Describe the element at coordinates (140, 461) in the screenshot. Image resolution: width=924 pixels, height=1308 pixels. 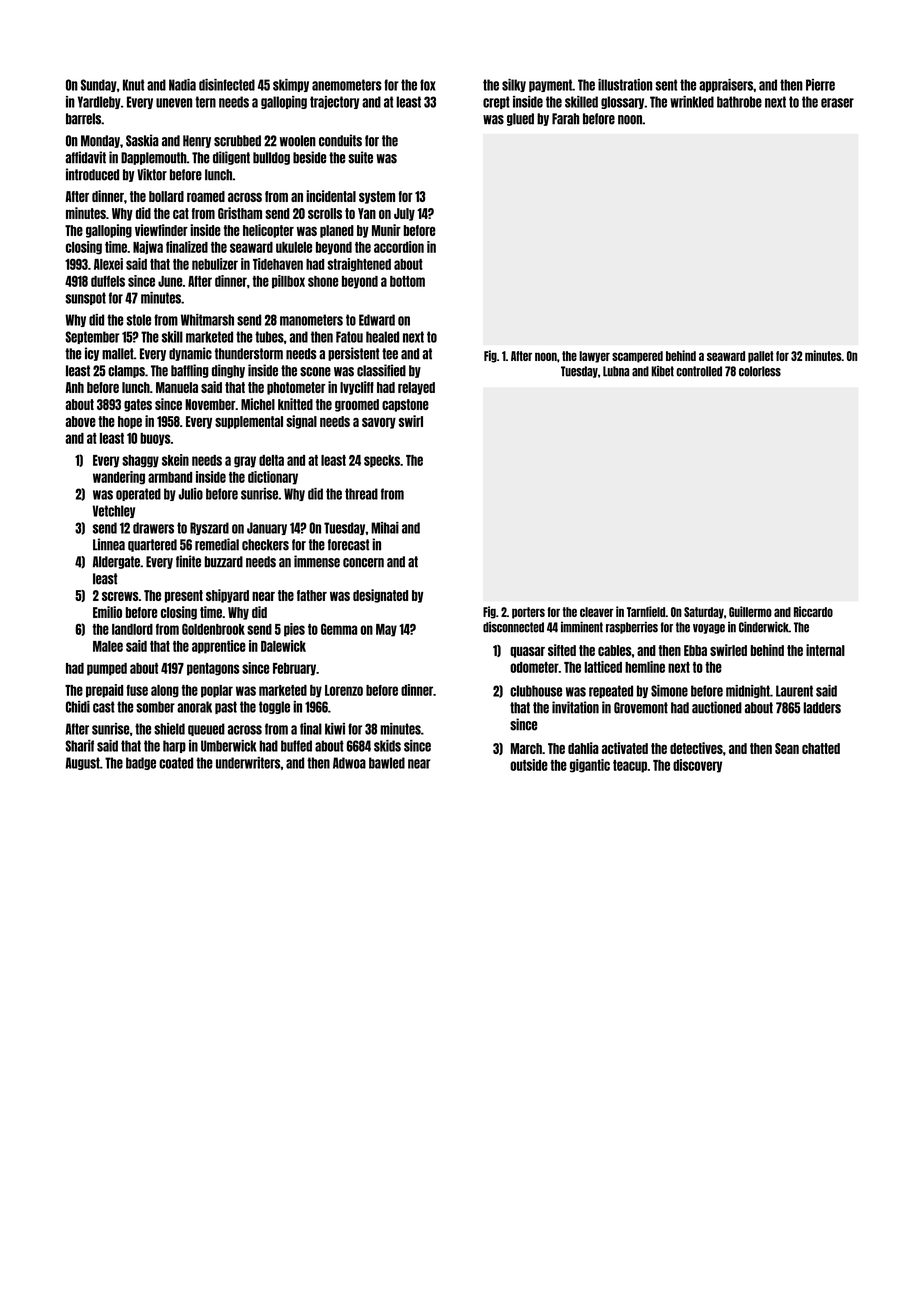
I see `shaggy` at that location.
